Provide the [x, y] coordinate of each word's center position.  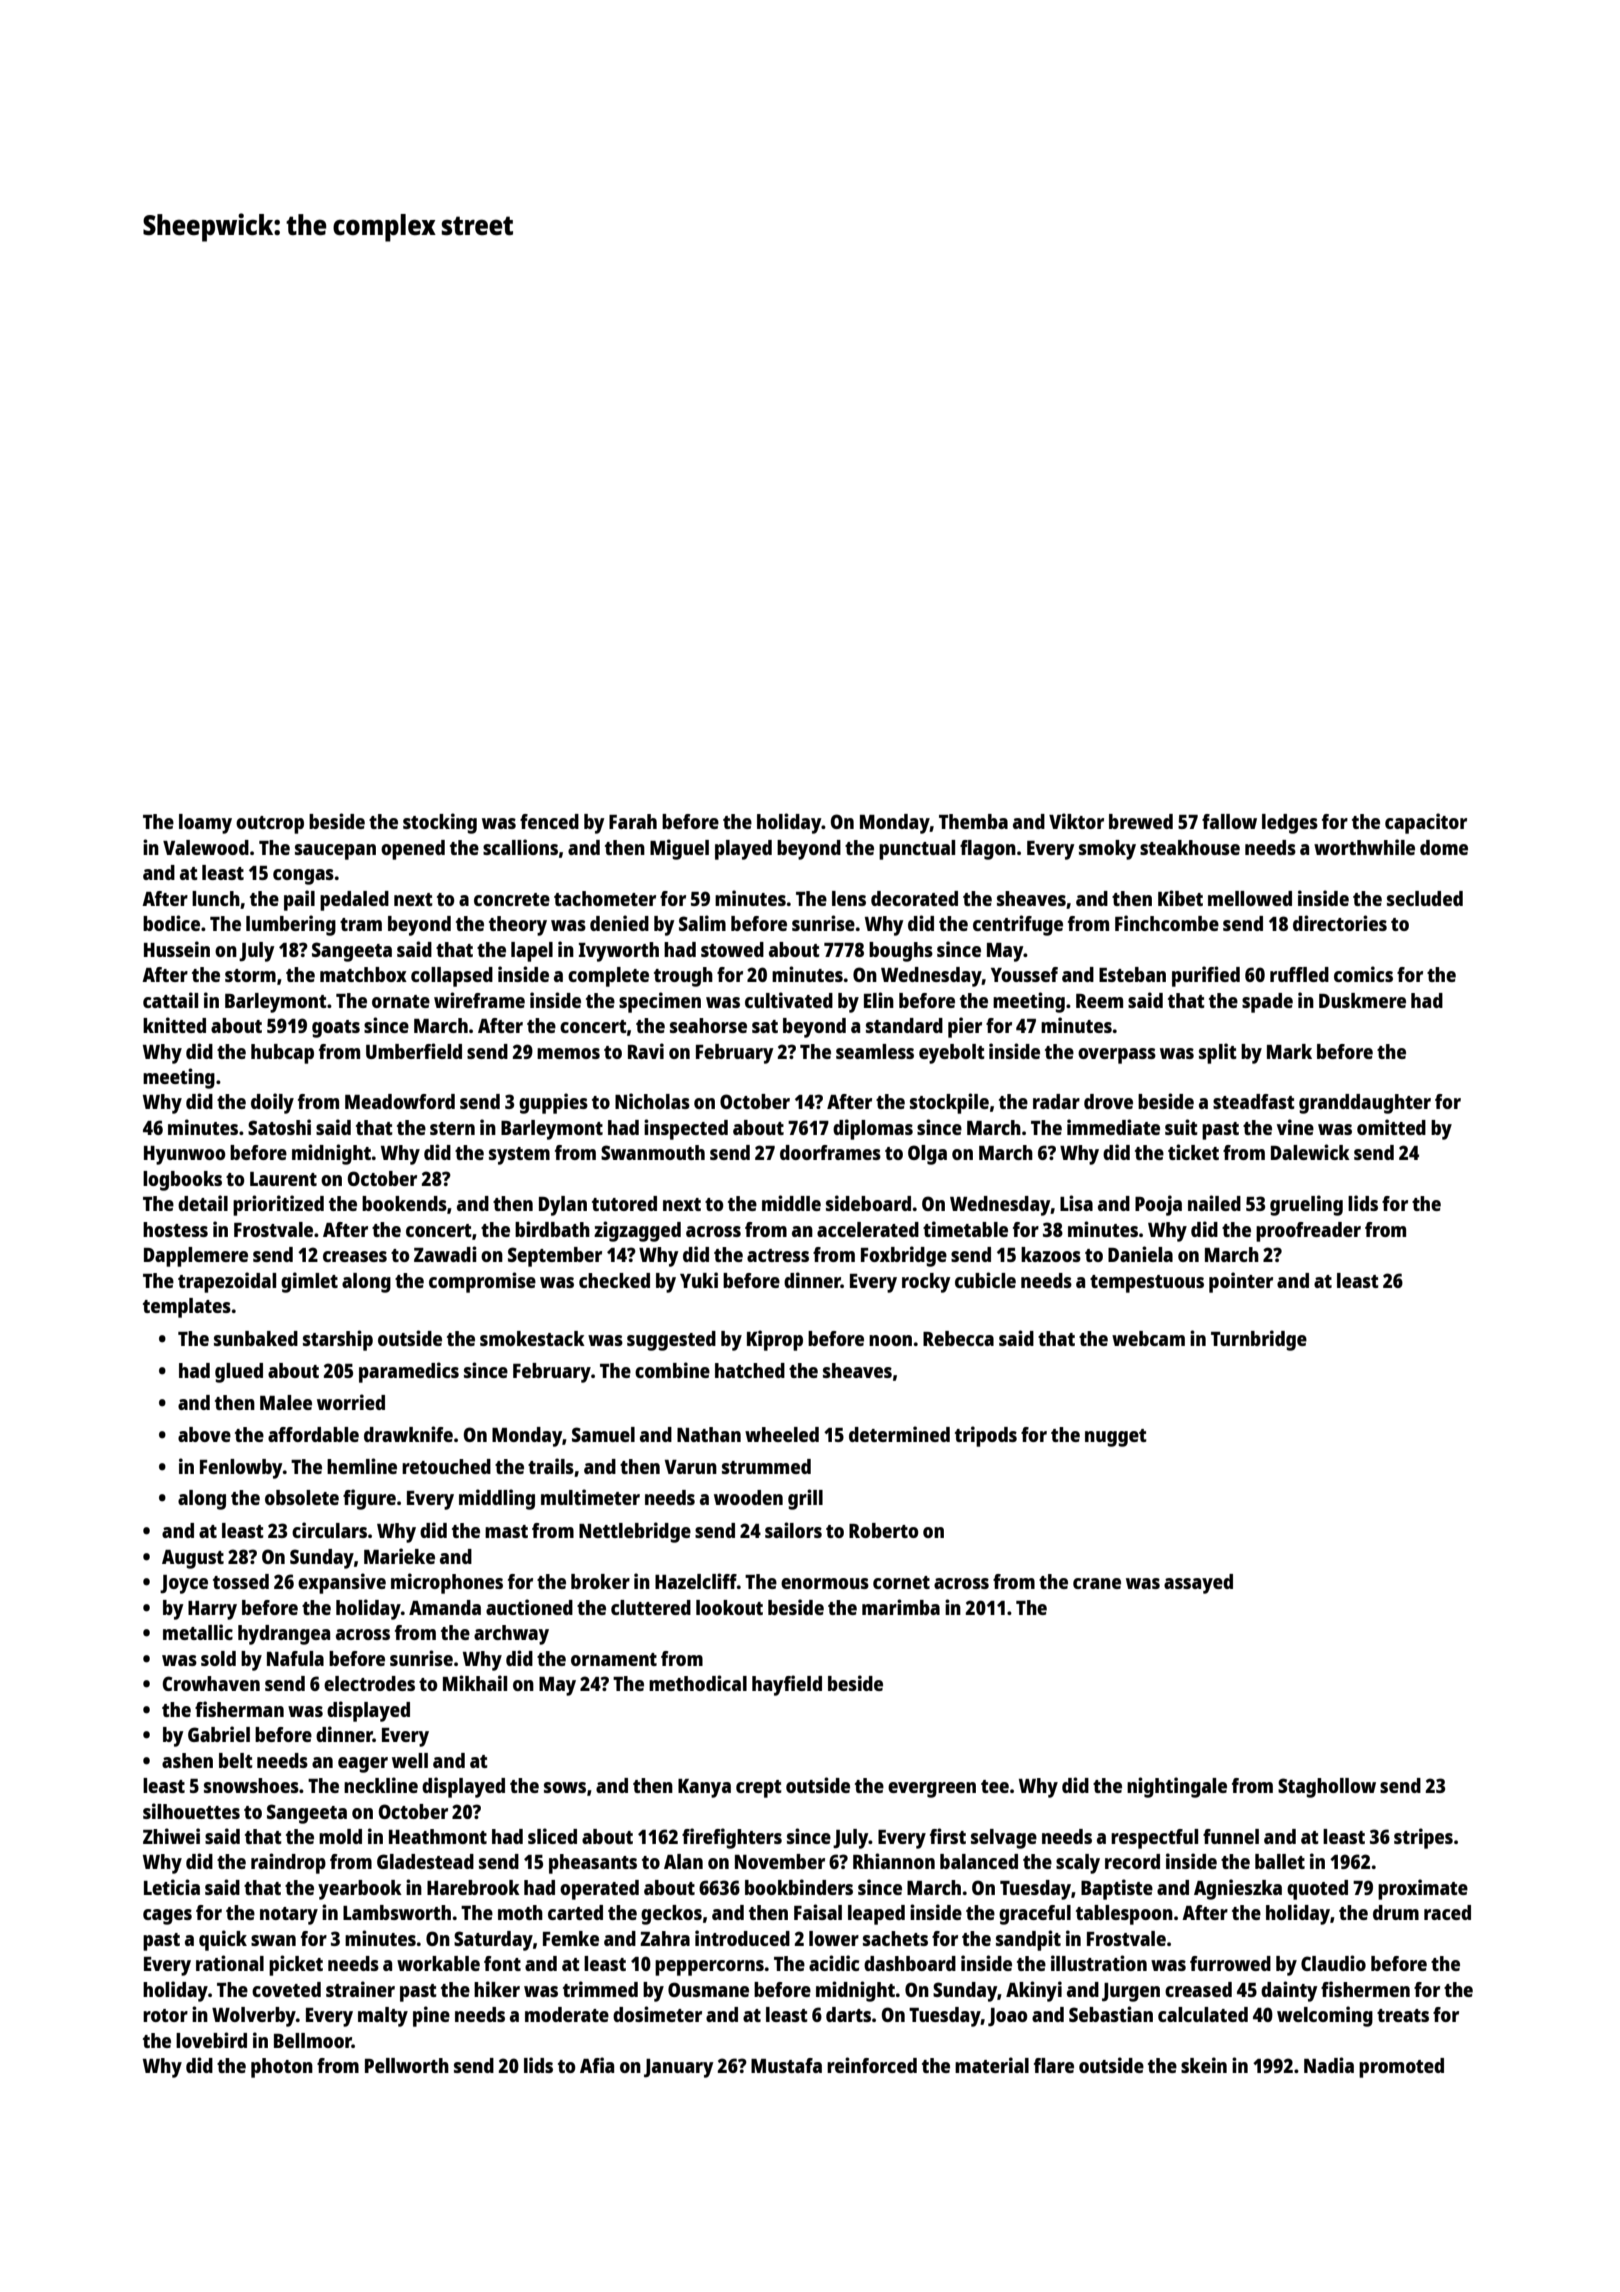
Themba [973, 821]
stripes [1423, 1838]
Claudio [1333, 1963]
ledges [1290, 824]
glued [239, 1373]
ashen [187, 1760]
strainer [360, 1989]
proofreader [1308, 1232]
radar [1056, 1101]
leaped [876, 1915]
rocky [926, 1283]
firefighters [732, 1838]
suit [1181, 1127]
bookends [404, 1203]
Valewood [206, 847]
